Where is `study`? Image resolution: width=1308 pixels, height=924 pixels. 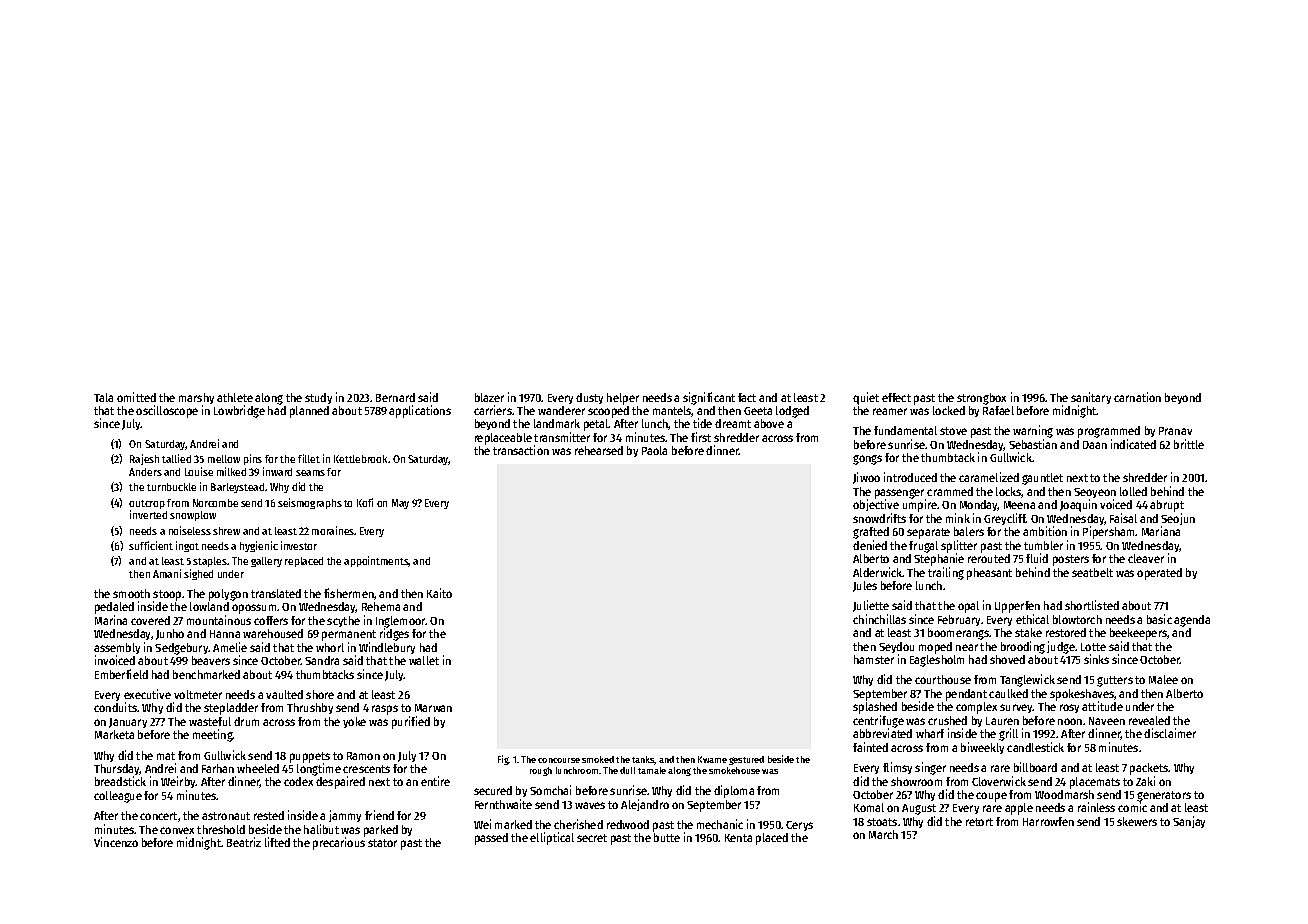 study is located at coordinates (318, 398).
